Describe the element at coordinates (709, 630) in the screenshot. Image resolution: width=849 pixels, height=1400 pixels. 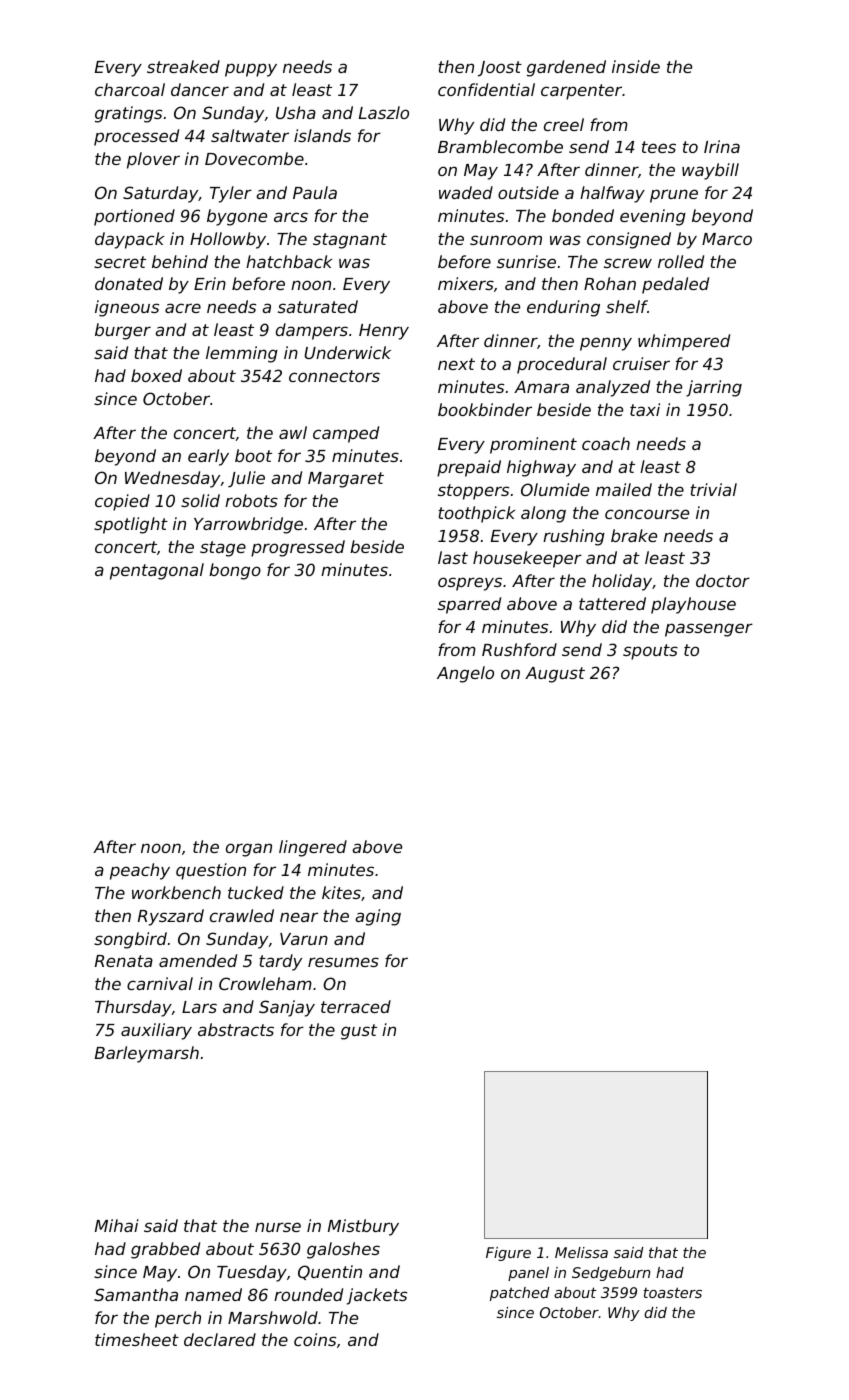
I see `passenger` at that location.
